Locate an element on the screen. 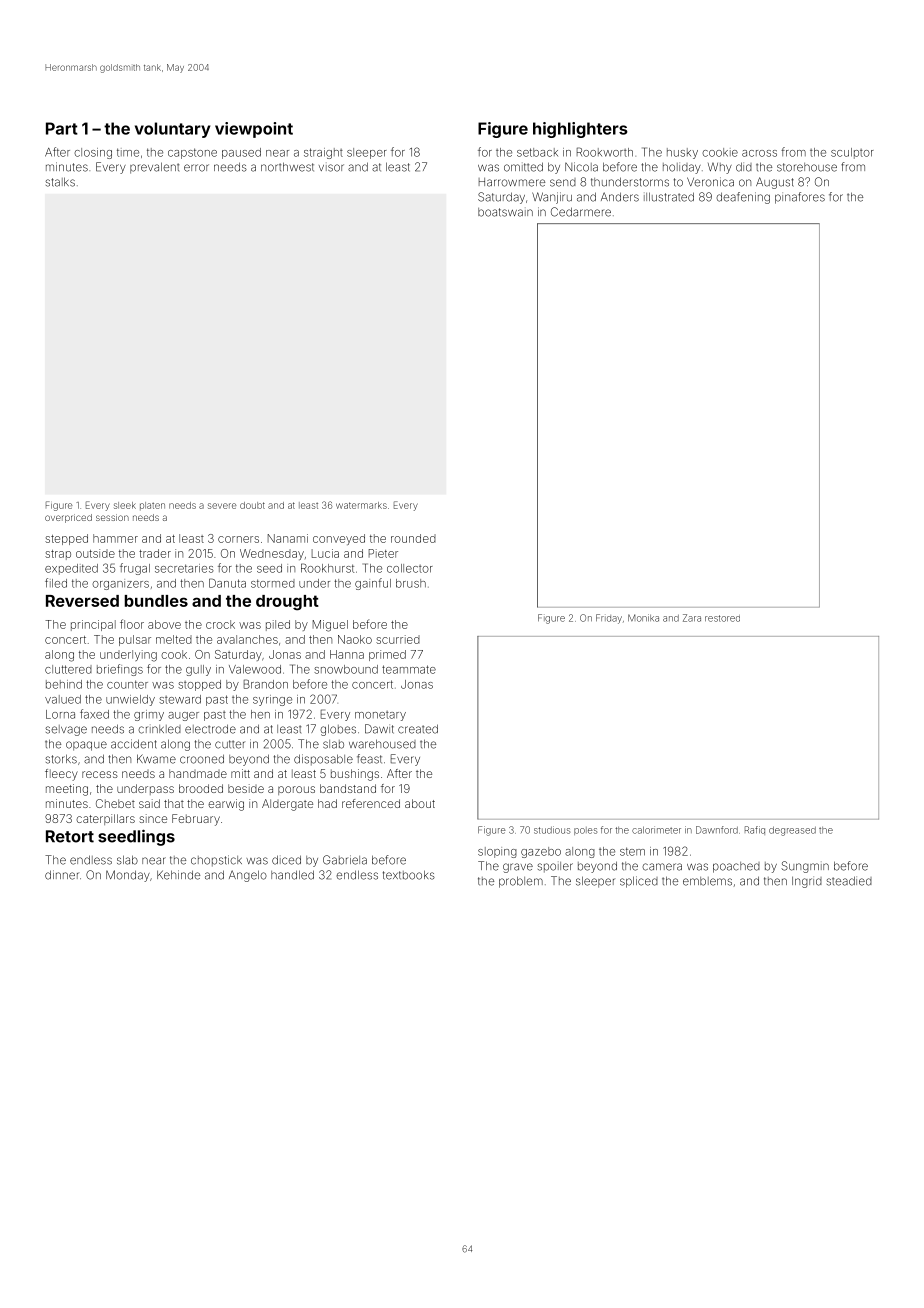  monetary is located at coordinates (380, 716).
